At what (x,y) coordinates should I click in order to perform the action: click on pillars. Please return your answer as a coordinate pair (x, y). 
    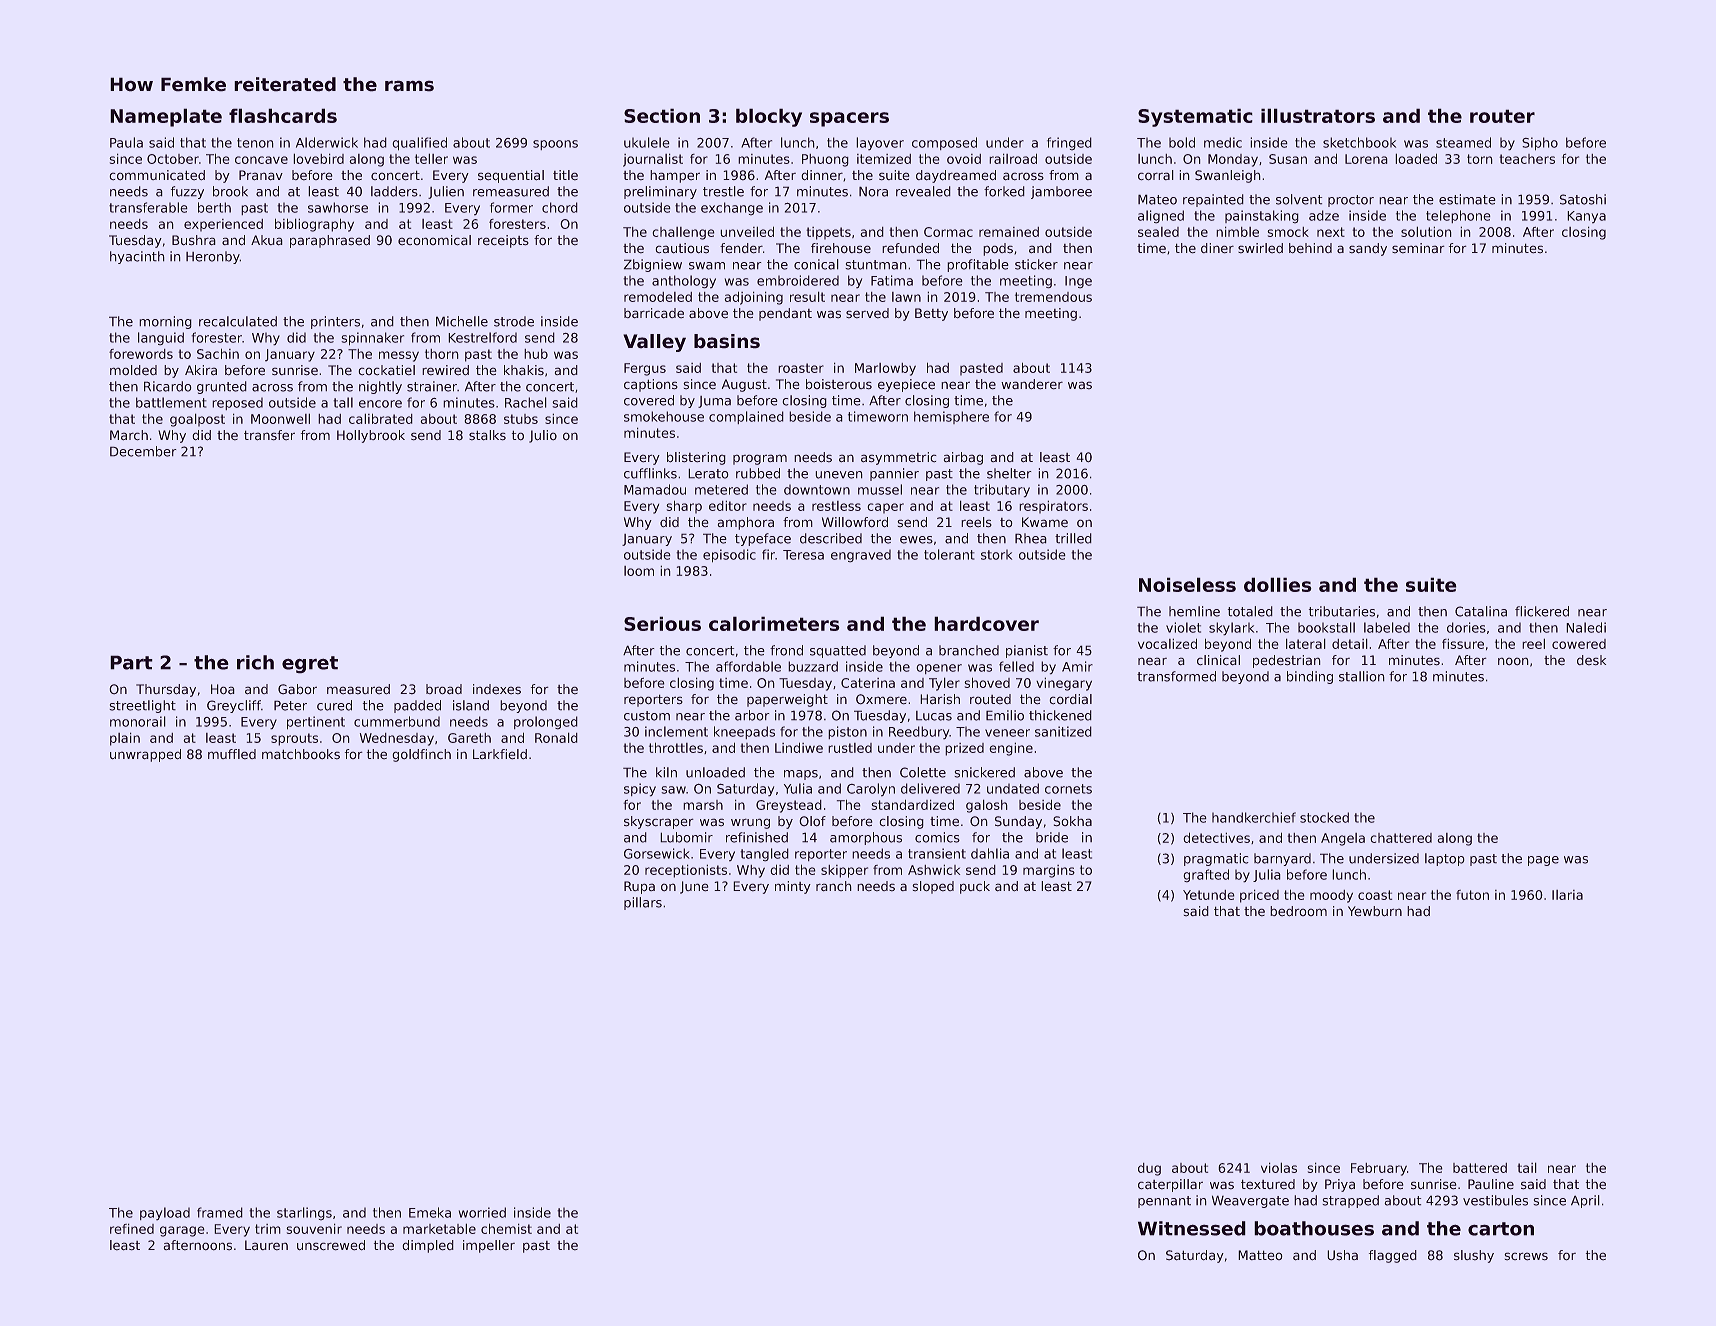
    Looking at the image, I should click on (643, 903).
